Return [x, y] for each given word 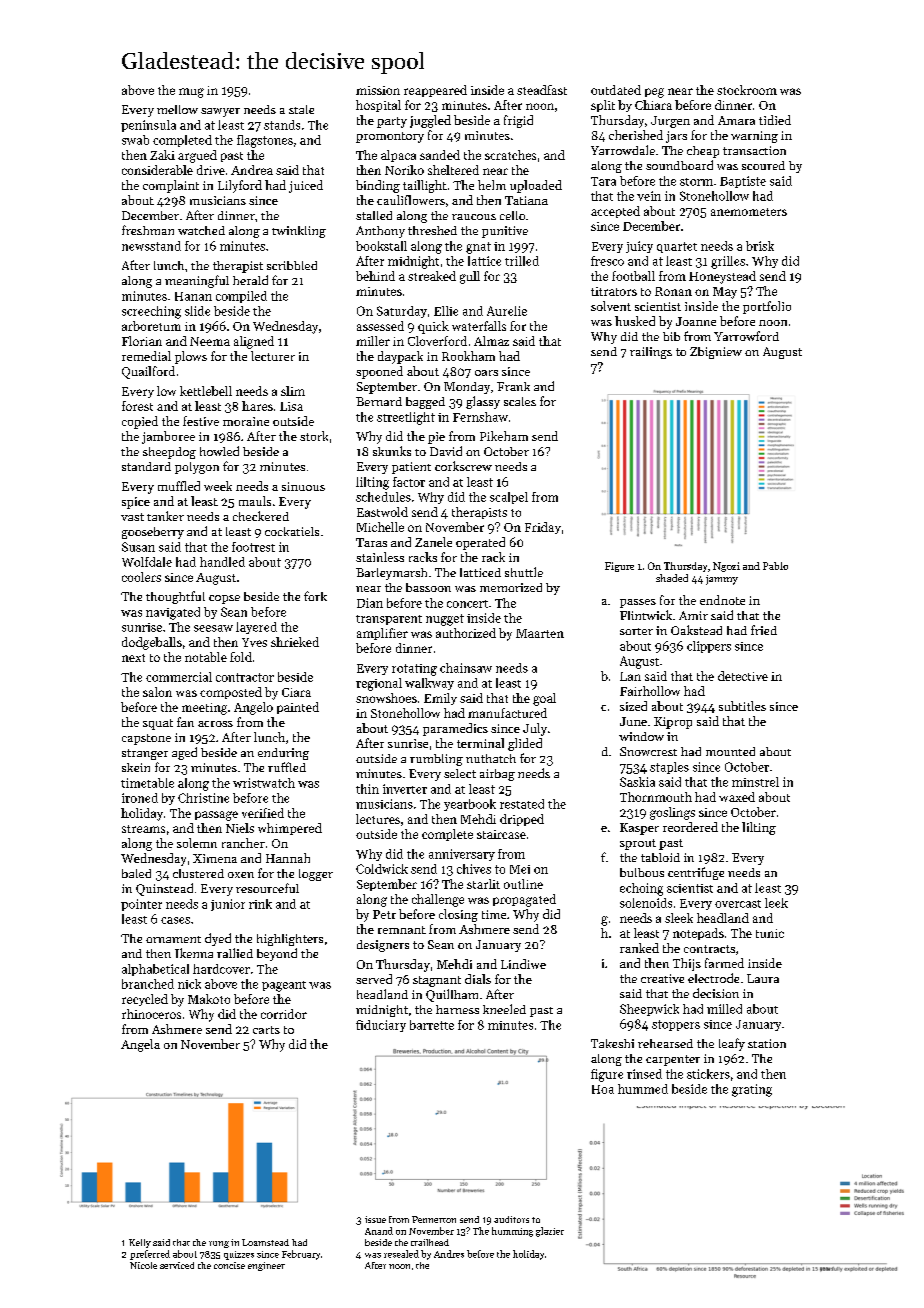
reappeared [435, 91]
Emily [440, 699]
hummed [643, 1089]
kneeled [504, 1009]
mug [191, 93]
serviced [177, 1265]
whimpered [290, 829]
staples [669, 768]
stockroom [747, 90]
